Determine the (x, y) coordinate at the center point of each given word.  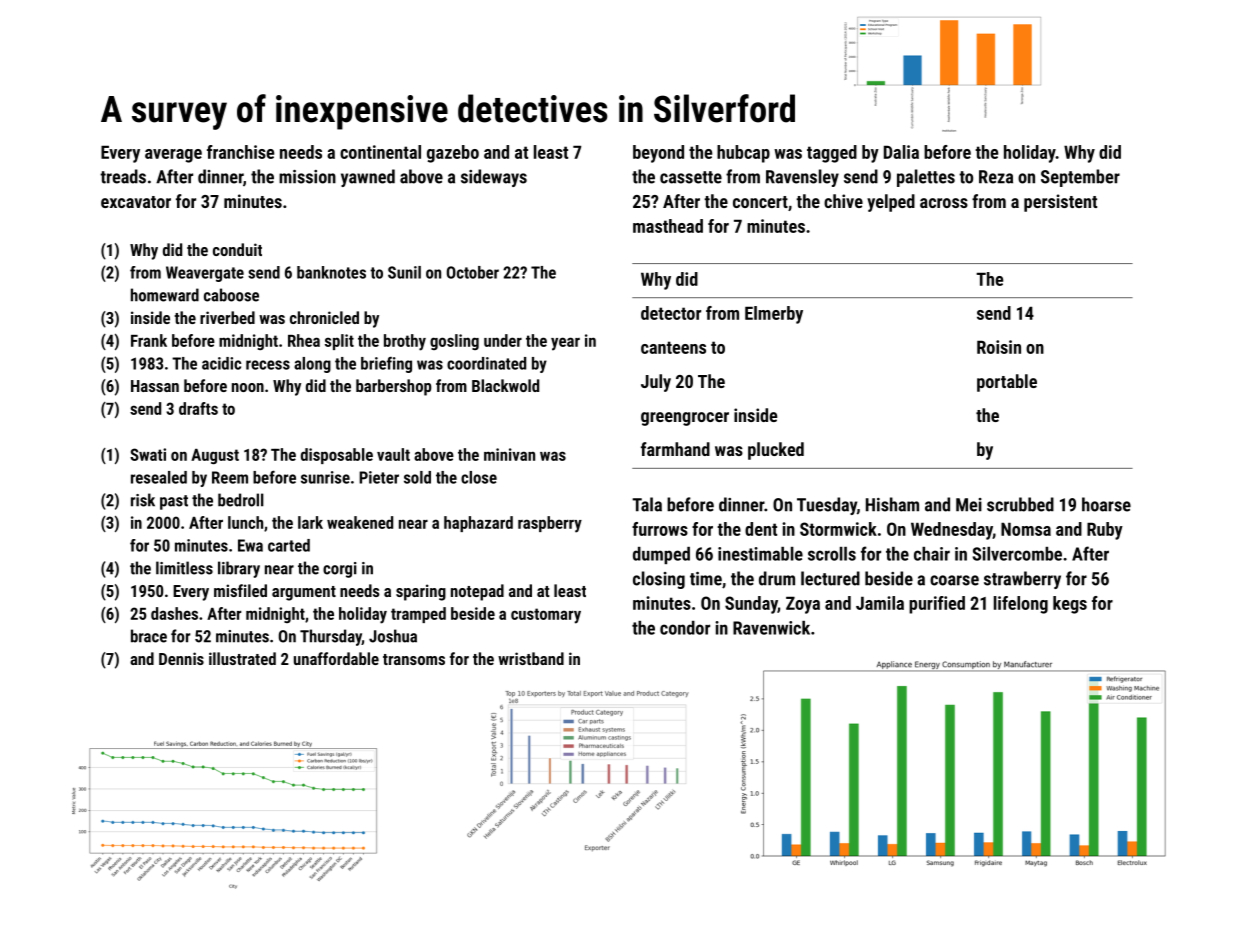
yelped (891, 203)
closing (659, 580)
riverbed (227, 317)
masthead (668, 226)
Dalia (901, 152)
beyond (658, 154)
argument (304, 593)
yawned (368, 178)
